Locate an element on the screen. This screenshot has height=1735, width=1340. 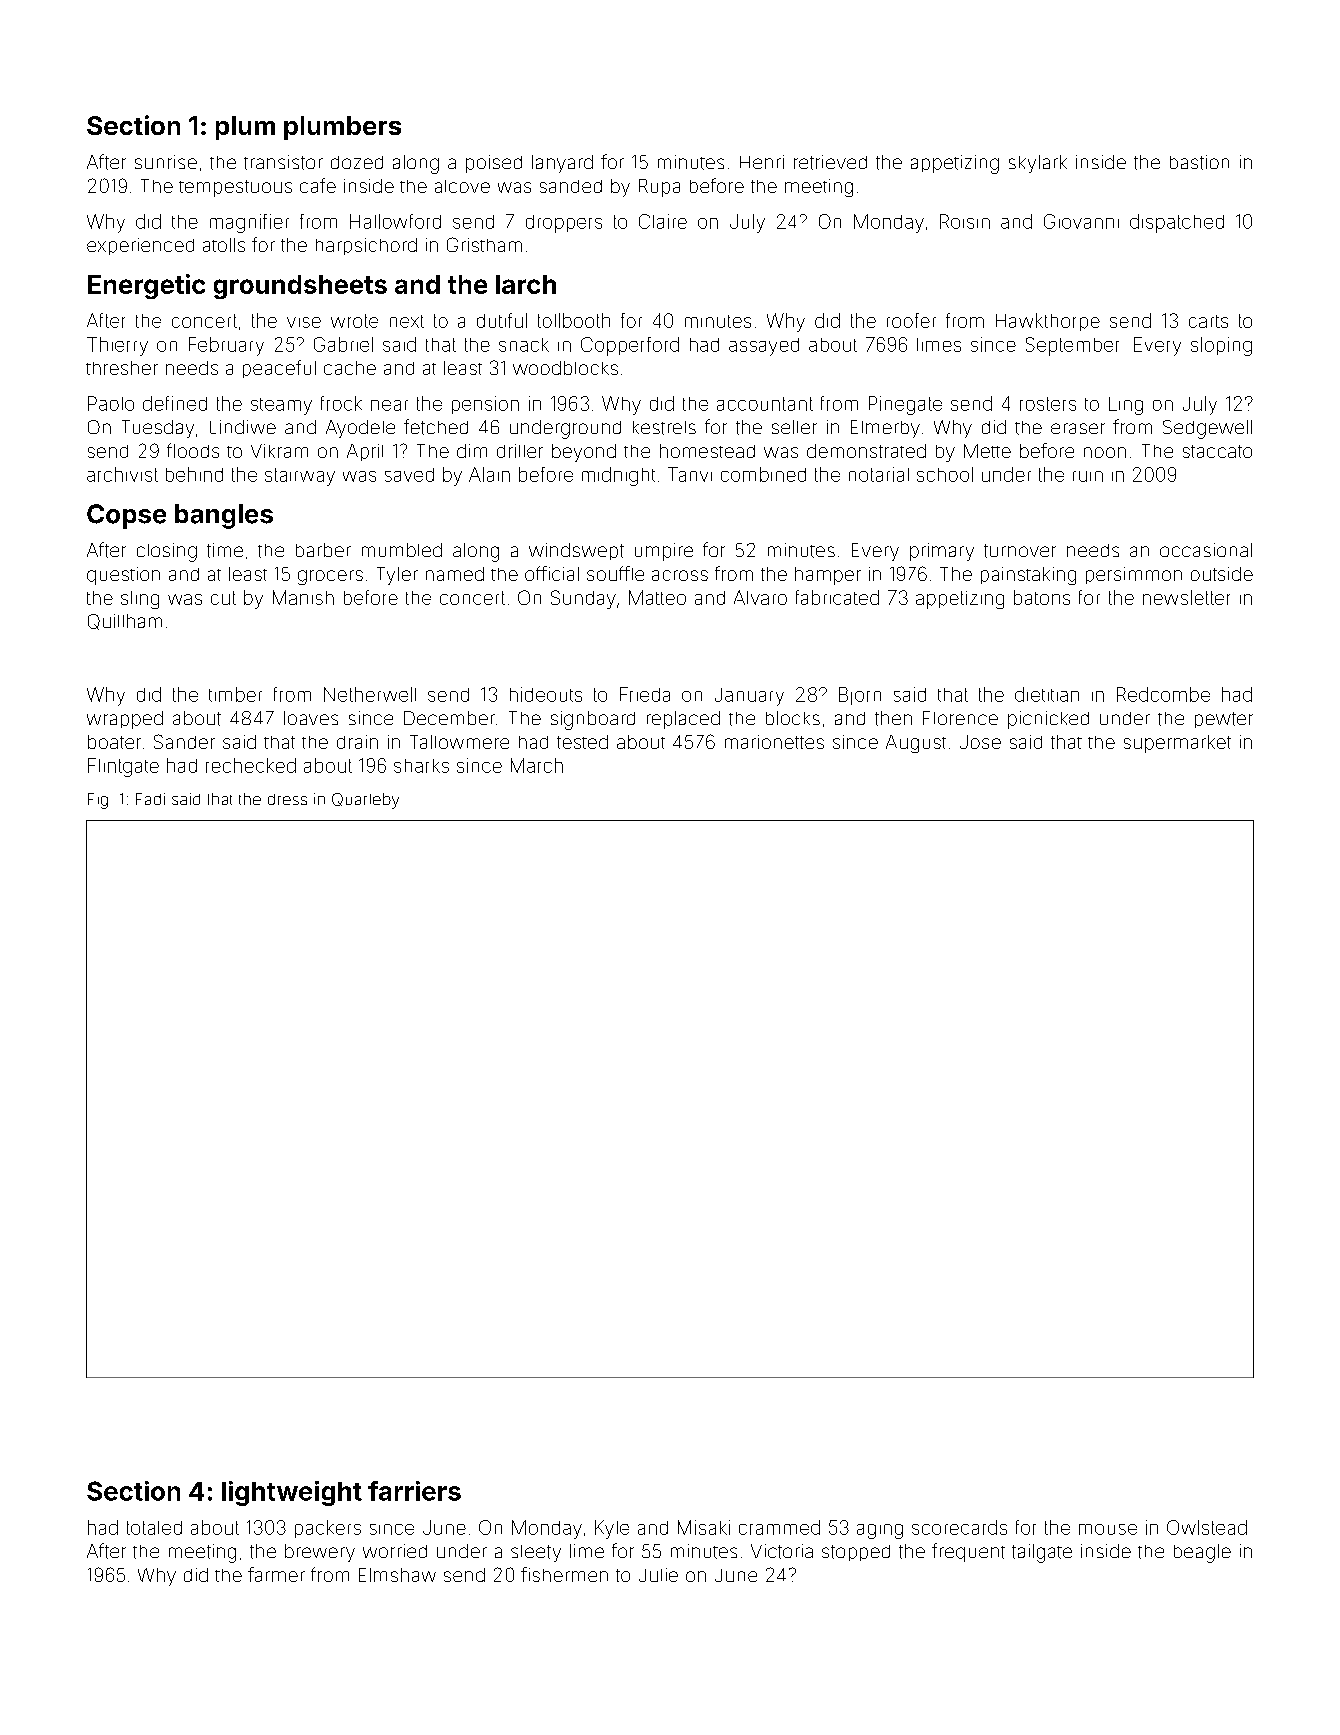
umpire is located at coordinates (664, 552).
